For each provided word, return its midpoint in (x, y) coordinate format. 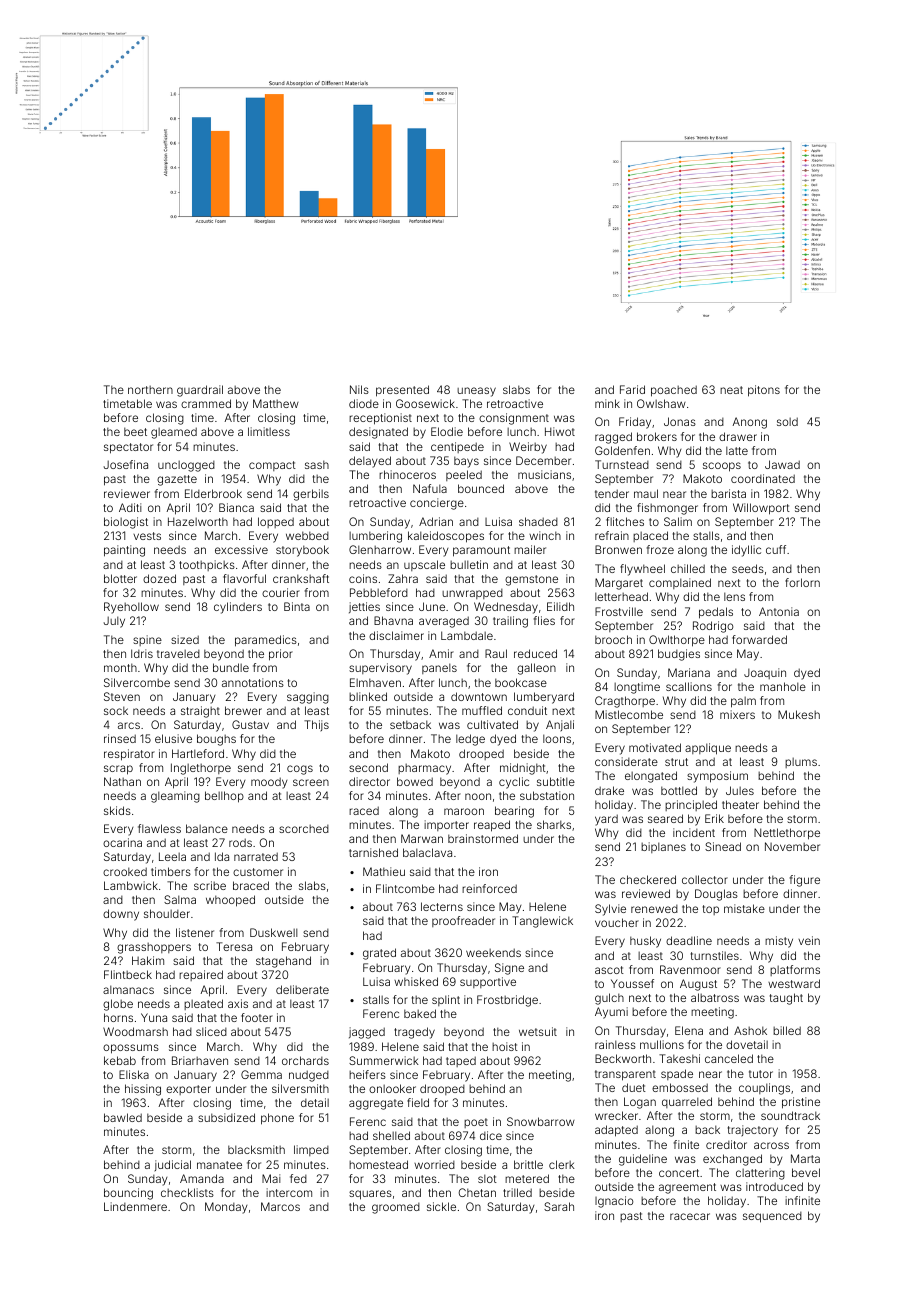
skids (117, 810)
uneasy (476, 392)
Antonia (779, 611)
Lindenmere (135, 1206)
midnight (523, 769)
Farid (632, 389)
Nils (359, 389)
